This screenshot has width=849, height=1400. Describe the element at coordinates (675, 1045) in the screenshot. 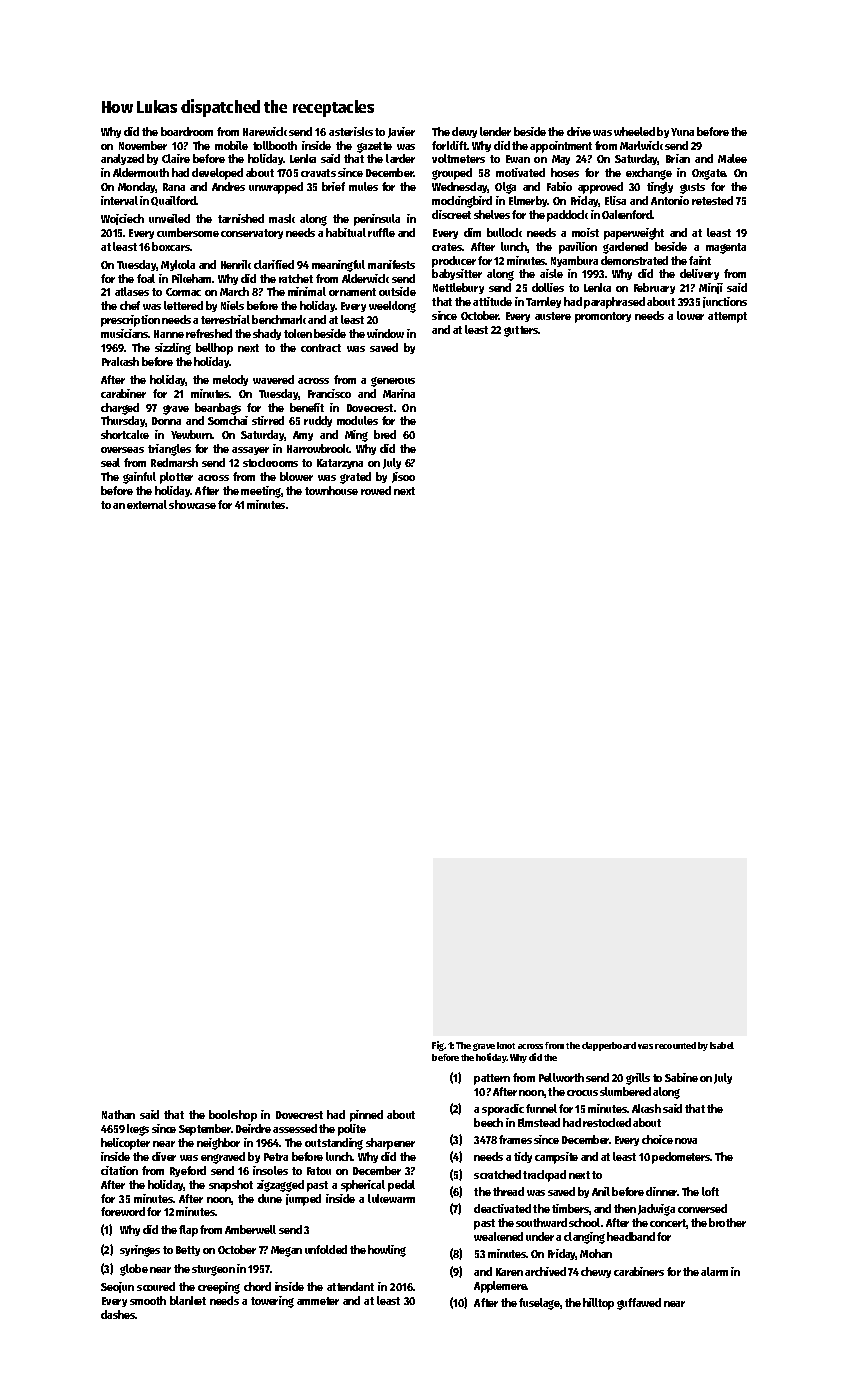

I see `recounted` at that location.
